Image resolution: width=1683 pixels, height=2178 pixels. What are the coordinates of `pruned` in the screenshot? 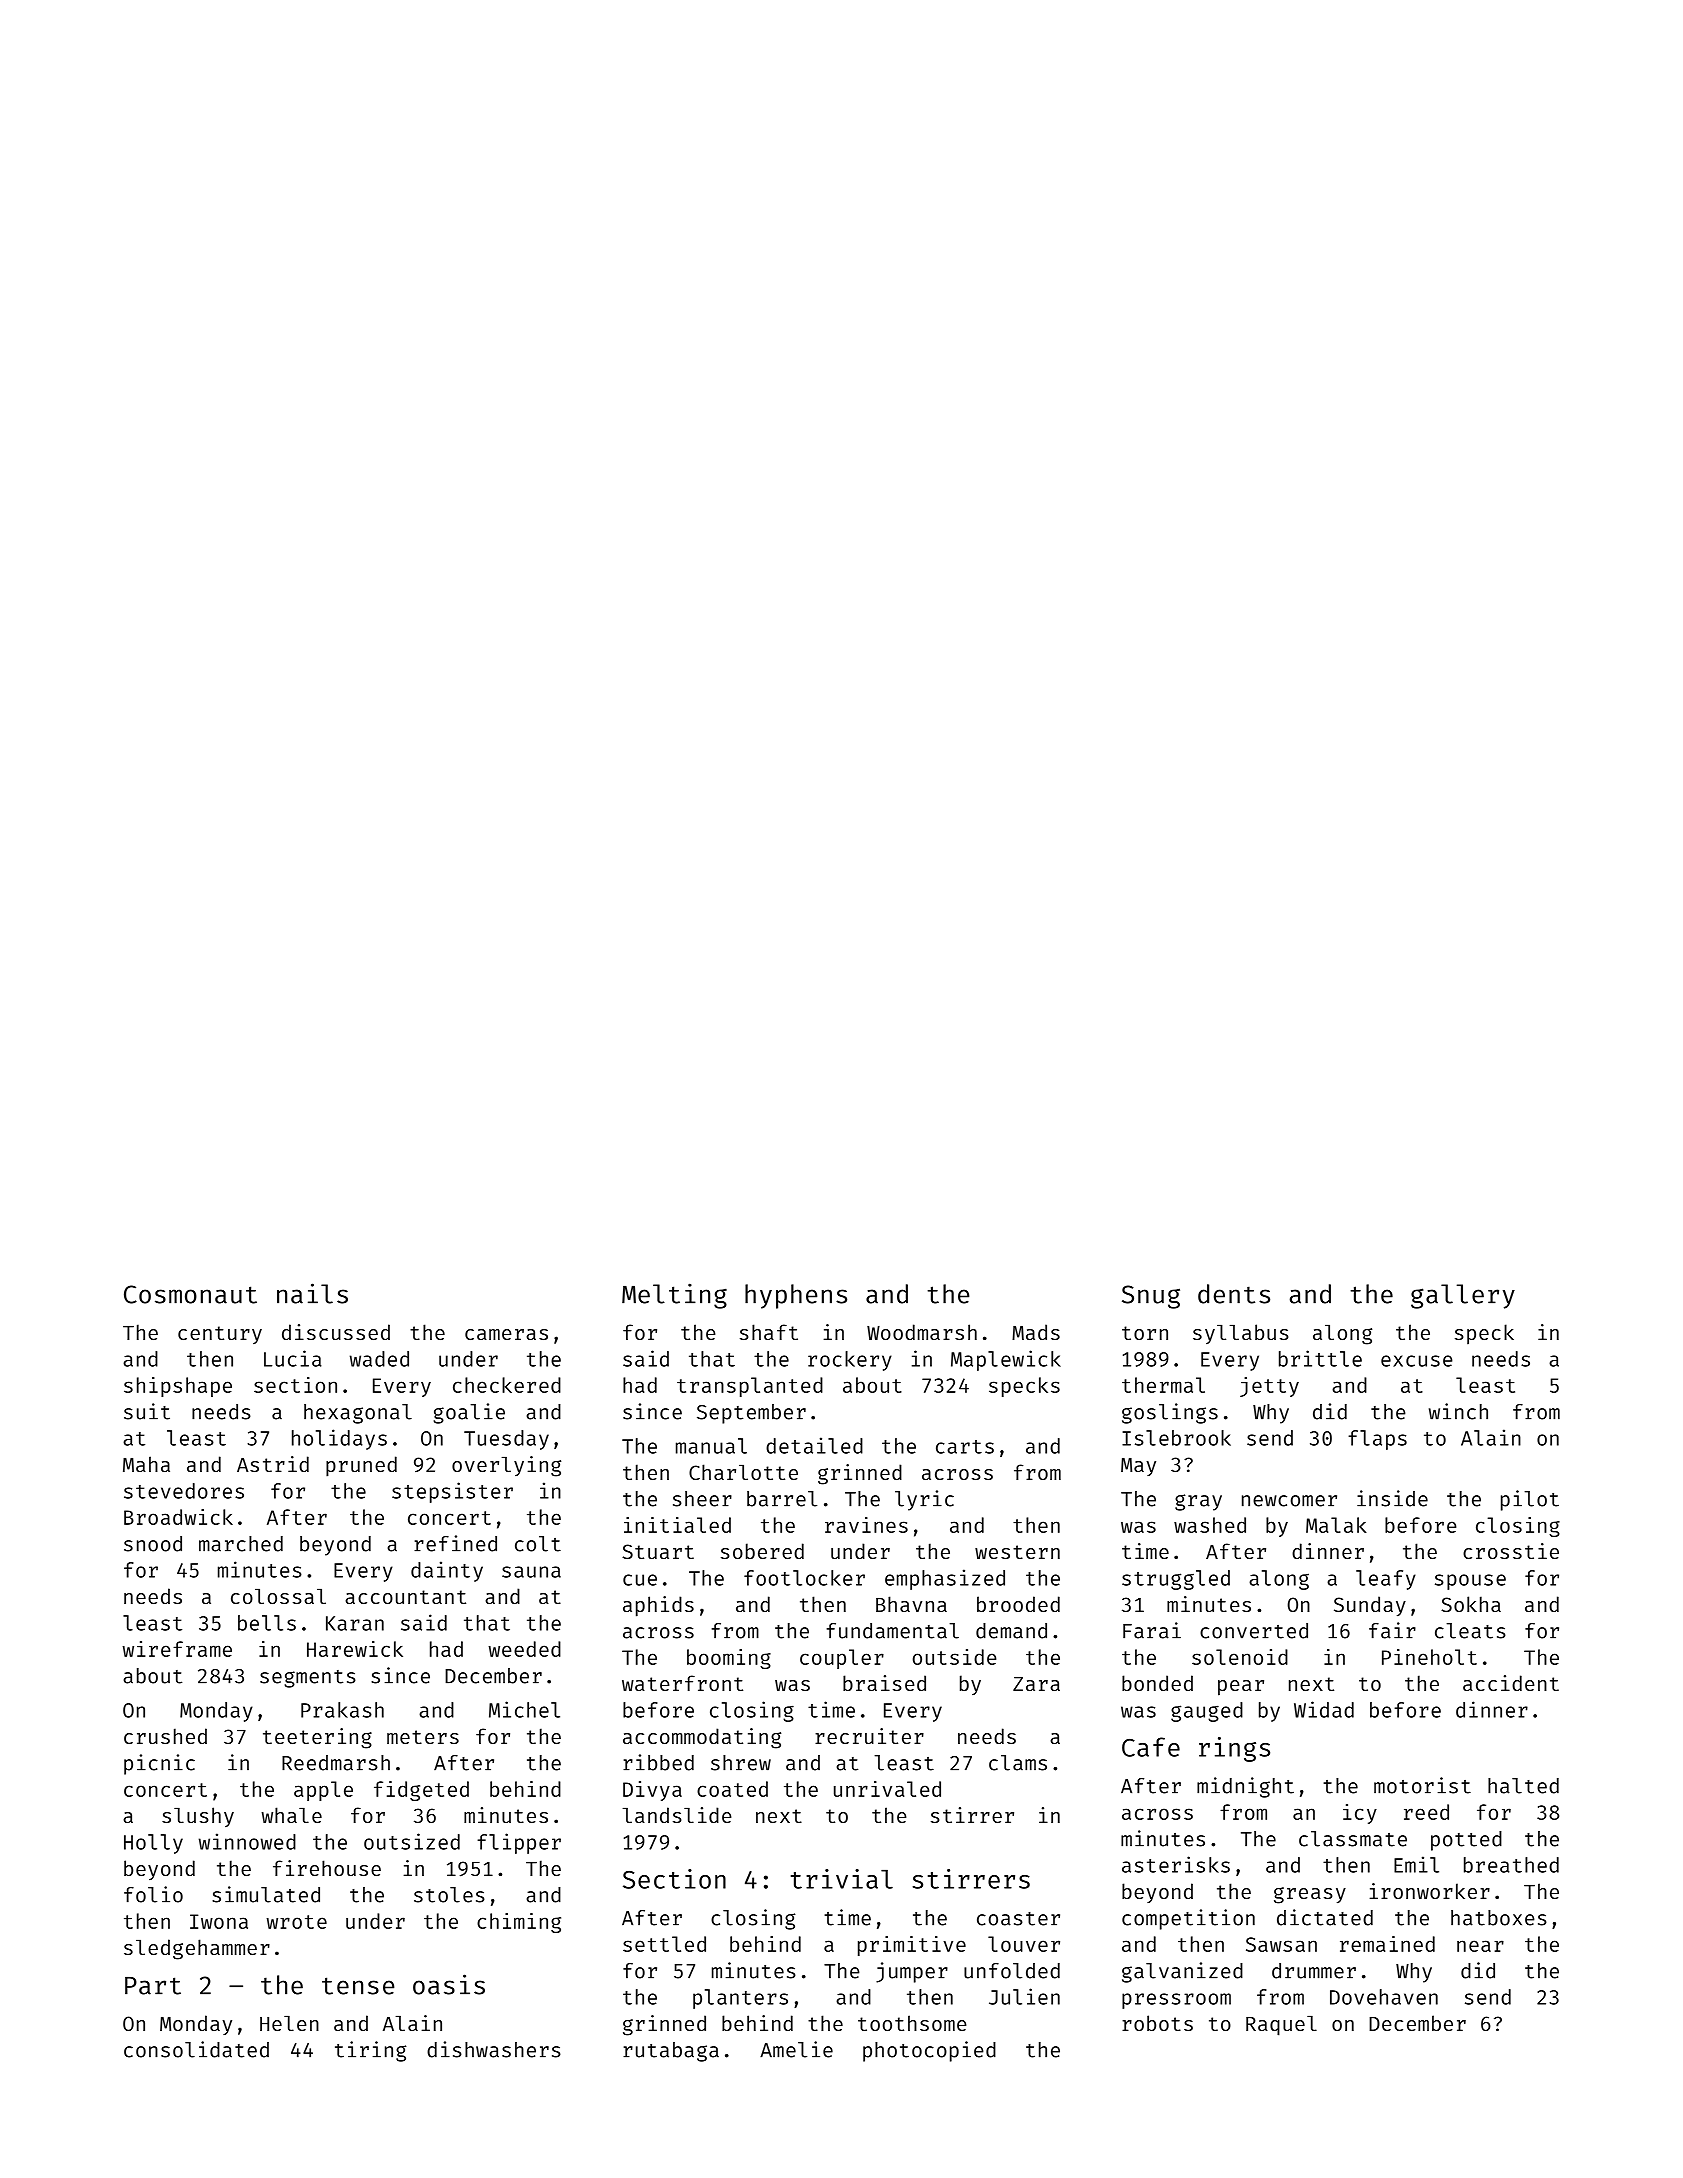 It's located at (361, 1466).
